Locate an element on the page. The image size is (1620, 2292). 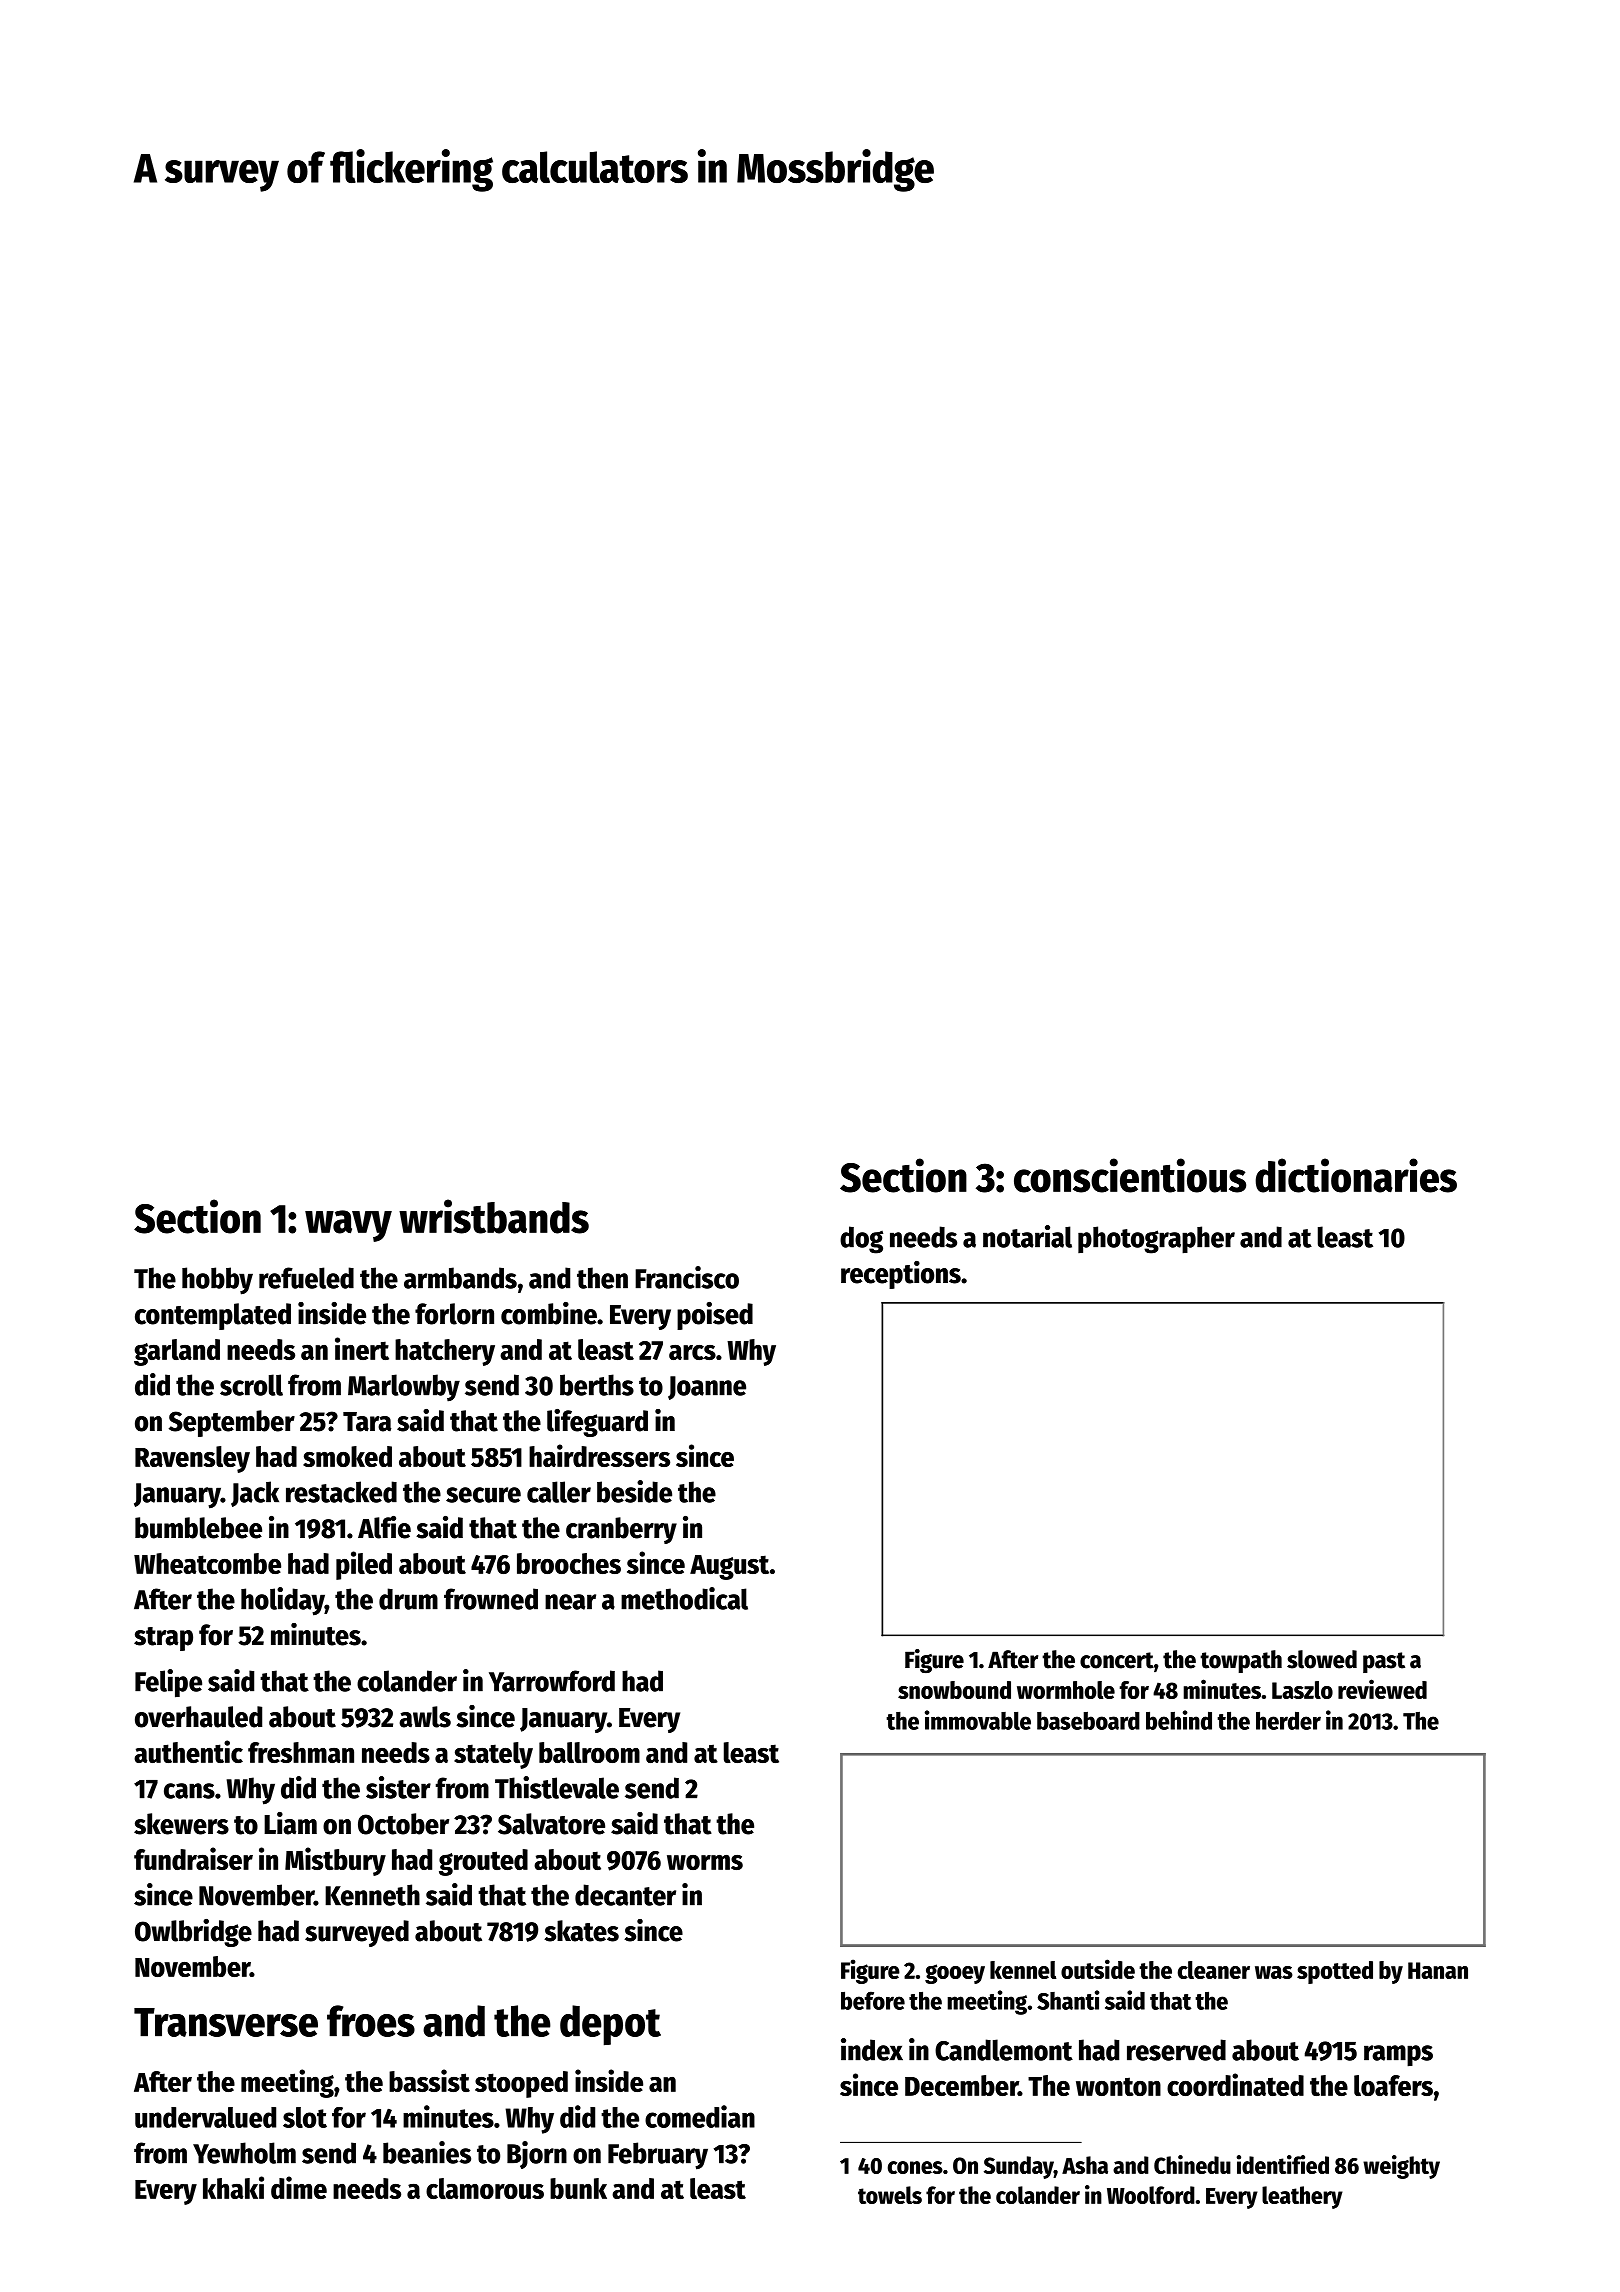
poised is located at coordinates (715, 1316).
